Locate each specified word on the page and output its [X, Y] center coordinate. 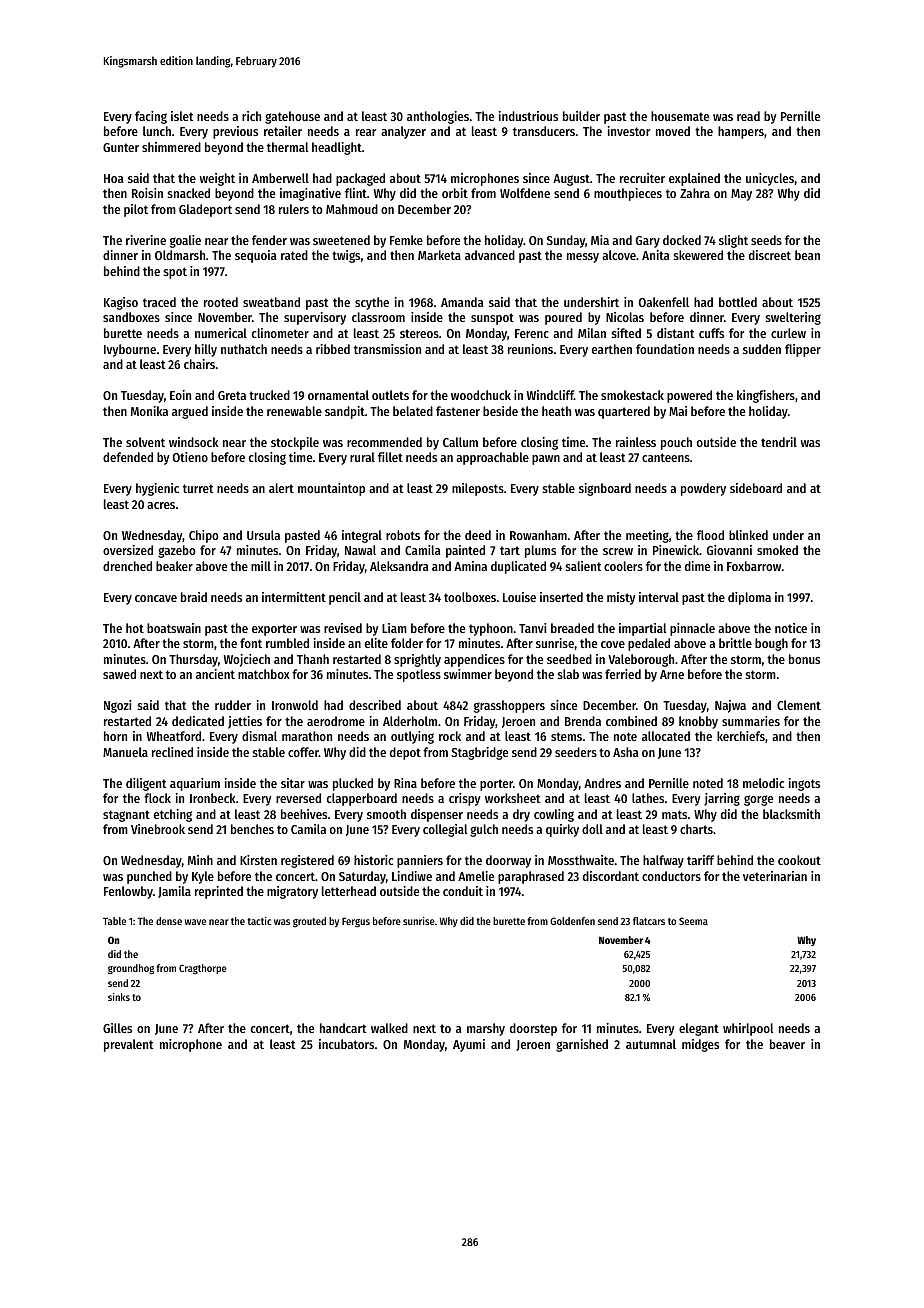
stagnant [126, 816]
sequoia [256, 256]
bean [807, 255]
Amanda [462, 302]
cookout [799, 860]
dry [521, 815]
